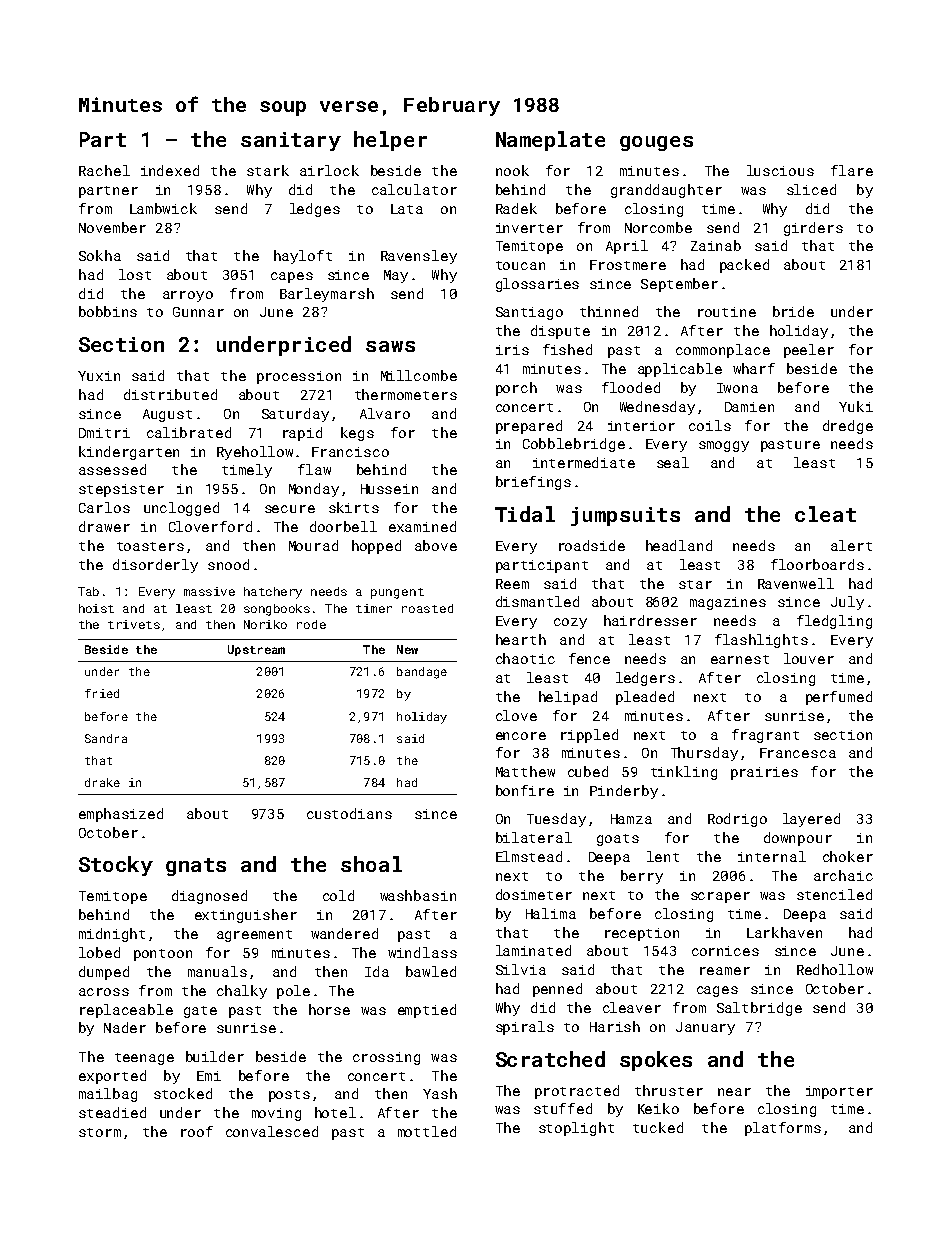 The image size is (952, 1233). Describe the element at coordinates (272, 1131) in the image. I see `convalesced` at that location.
